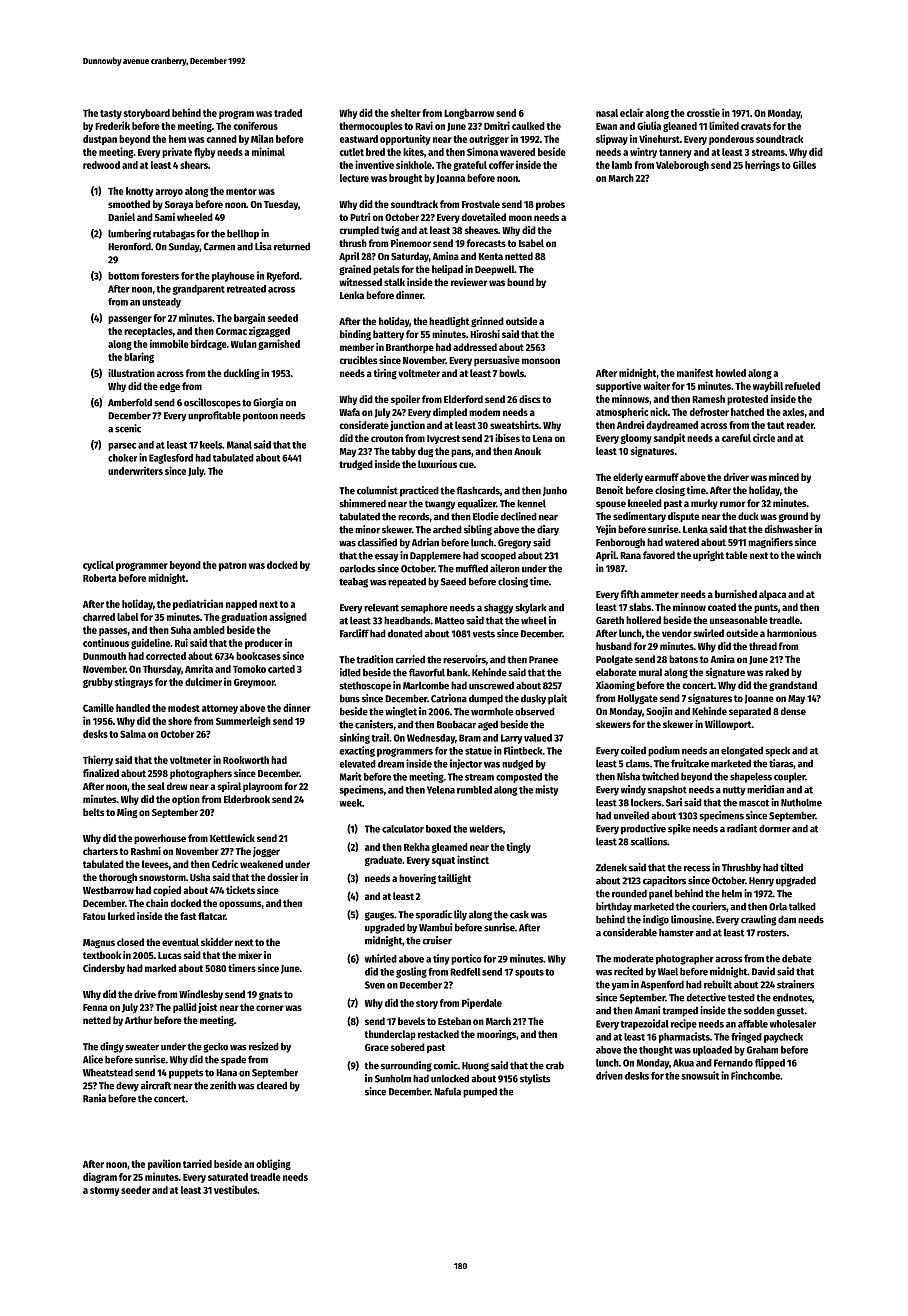 Image resolution: width=908 pixels, height=1316 pixels. Describe the element at coordinates (703, 112) in the page. I see `crosstie` at that location.
